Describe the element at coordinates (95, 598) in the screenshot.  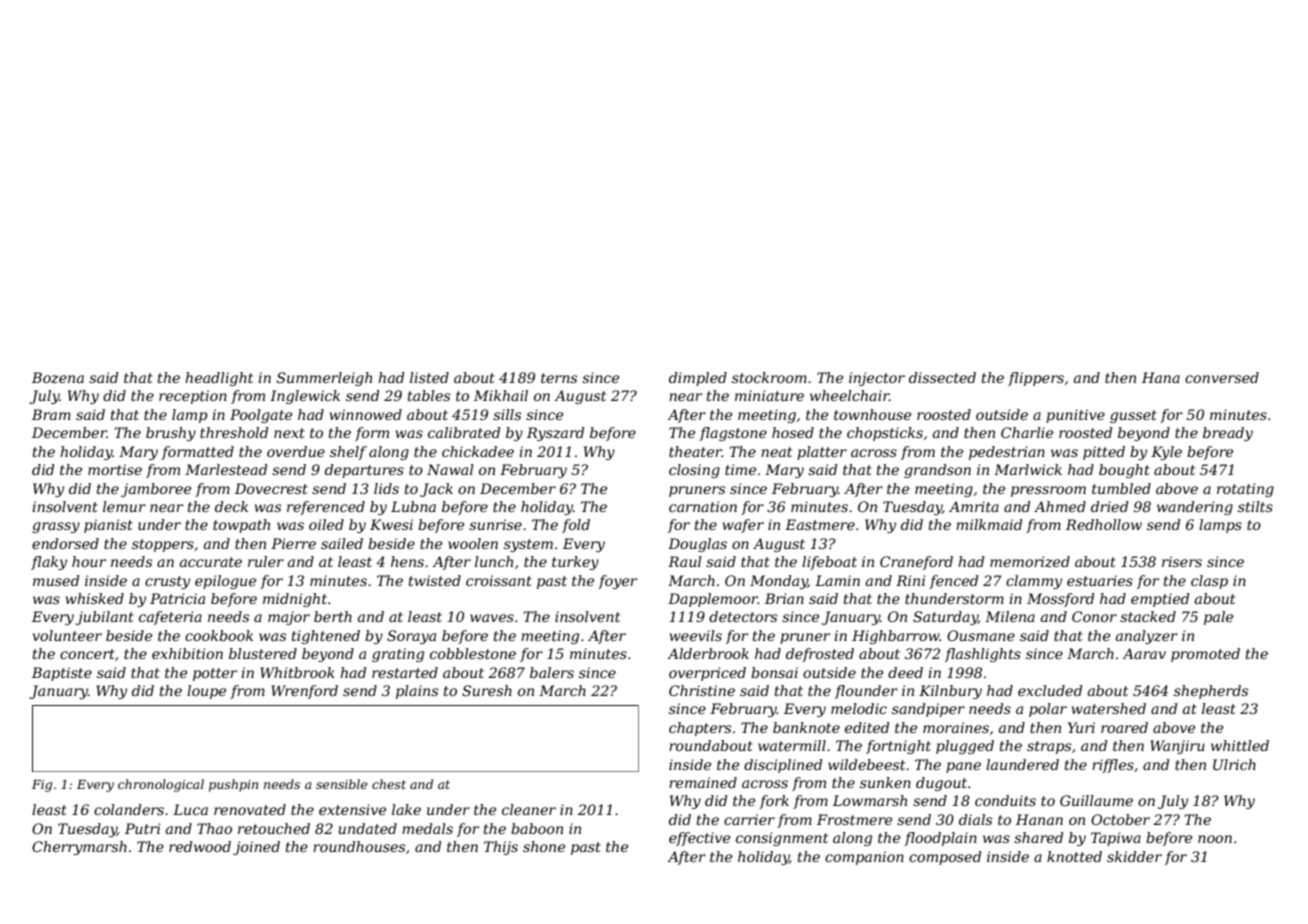
I see `whisked` at that location.
